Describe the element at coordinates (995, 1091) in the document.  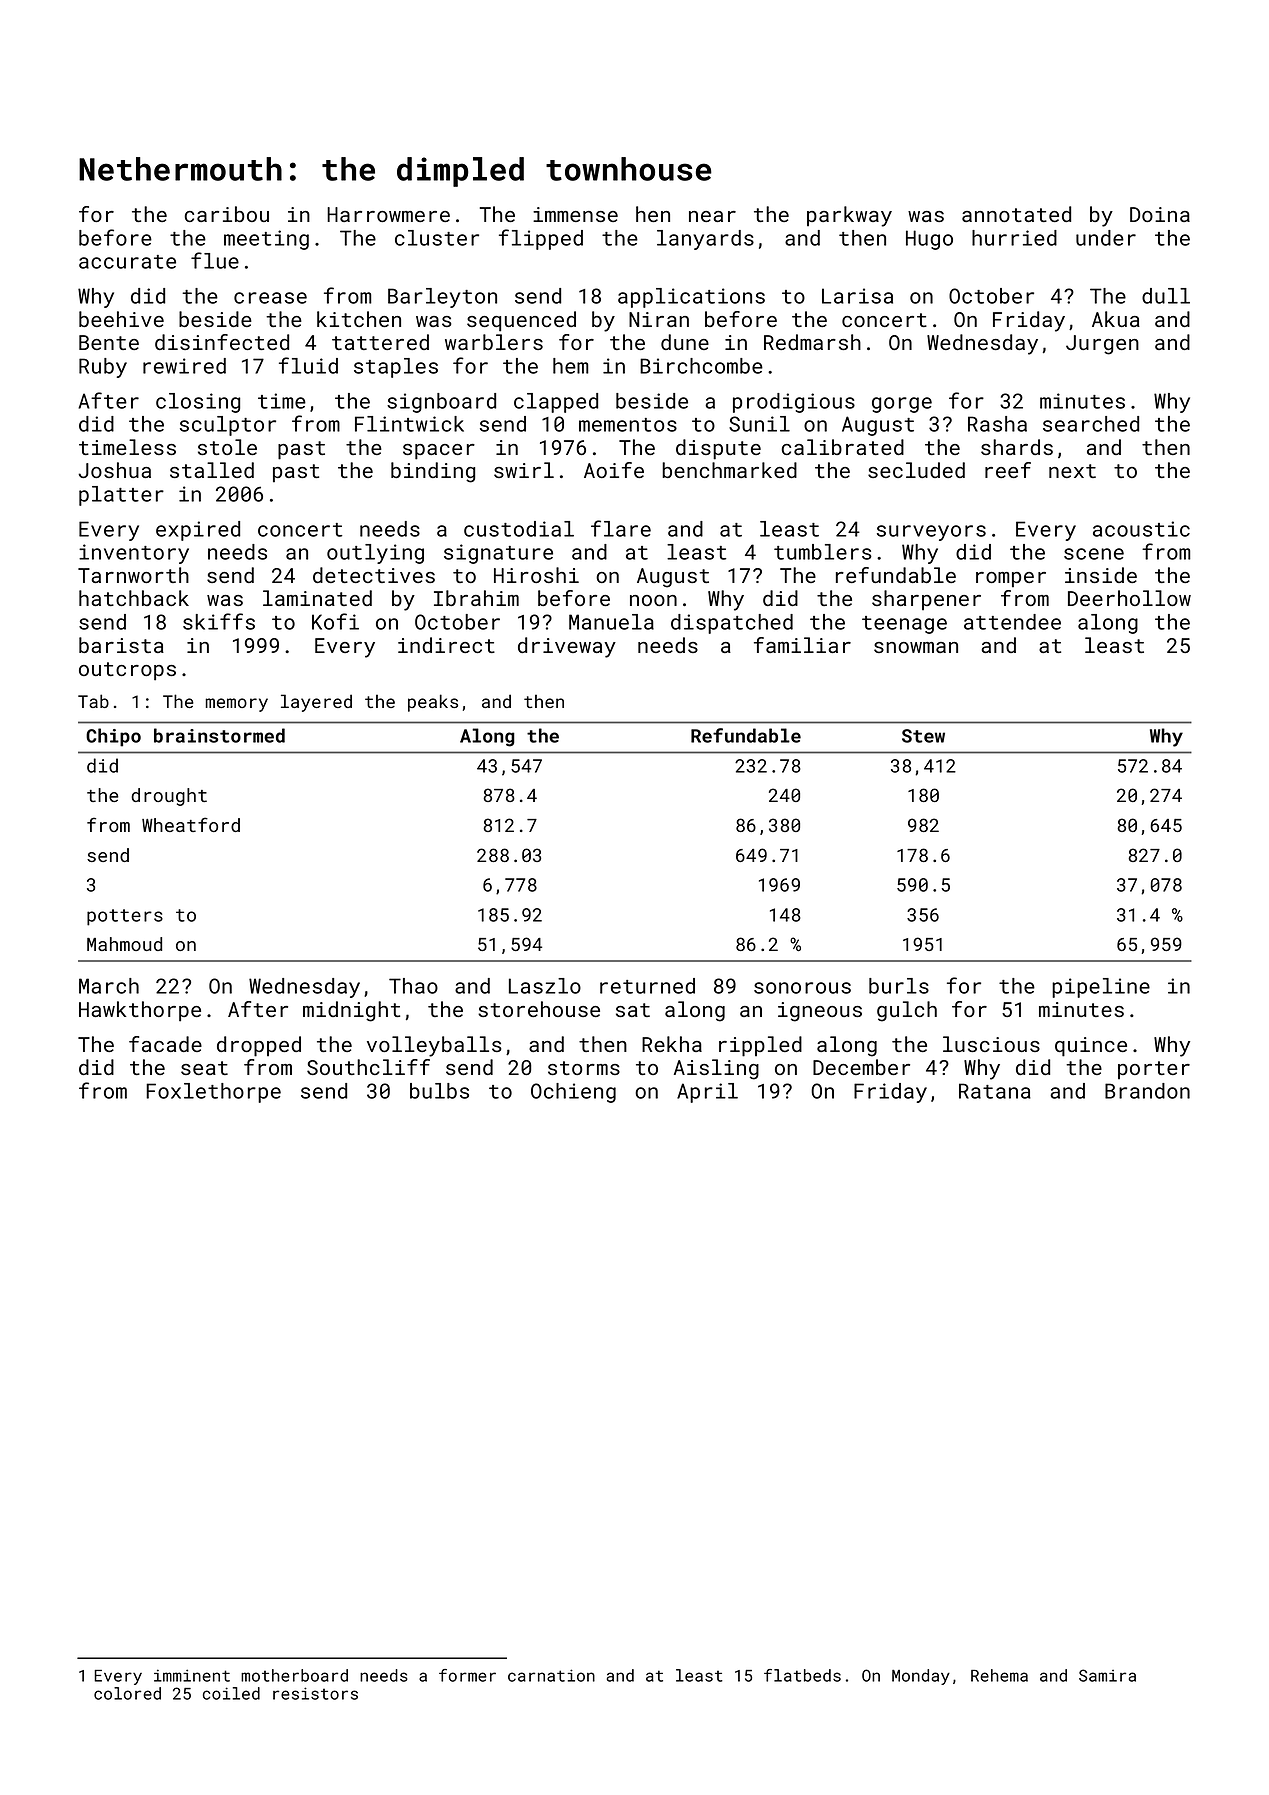
I see `Ratana` at that location.
